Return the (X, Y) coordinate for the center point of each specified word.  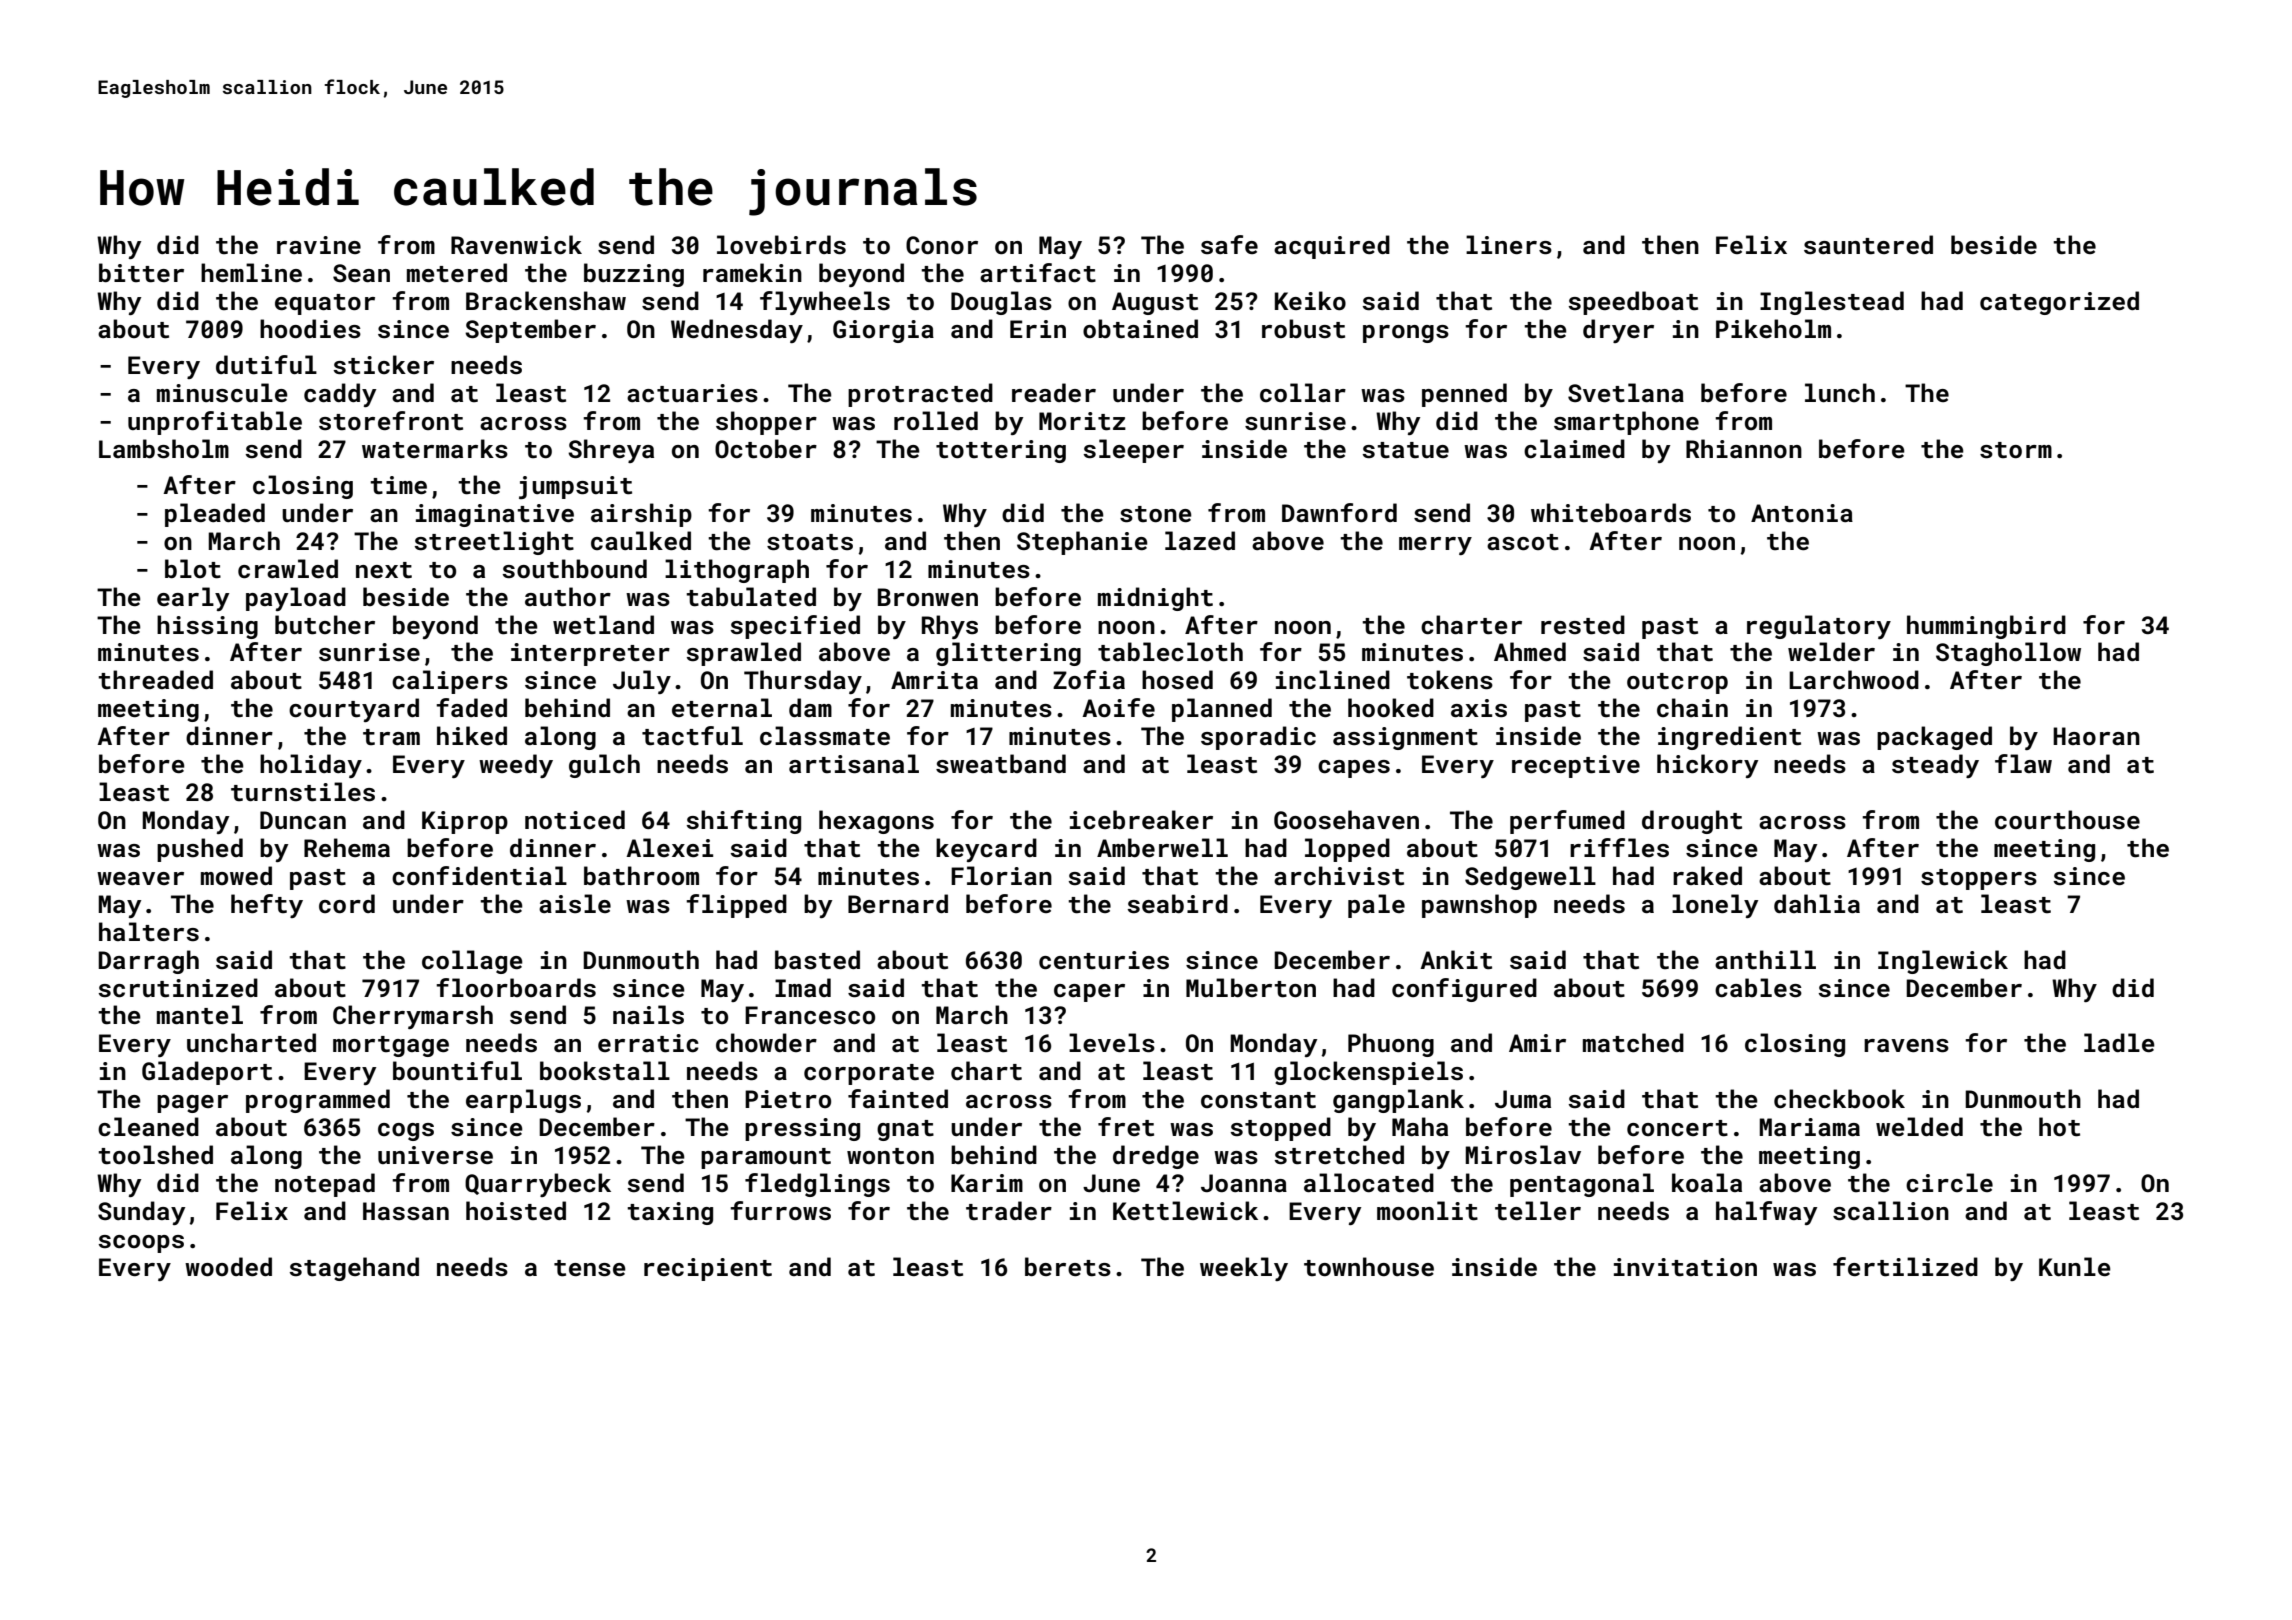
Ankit (1456, 960)
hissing (207, 627)
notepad (325, 1185)
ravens (1906, 1046)
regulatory (1819, 627)
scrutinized (178, 988)
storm (2016, 450)
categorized (2059, 303)
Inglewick (1943, 962)
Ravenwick (516, 245)
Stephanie (1082, 543)
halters (149, 932)
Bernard (898, 903)
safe (1229, 245)
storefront (391, 421)
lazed (1200, 540)
